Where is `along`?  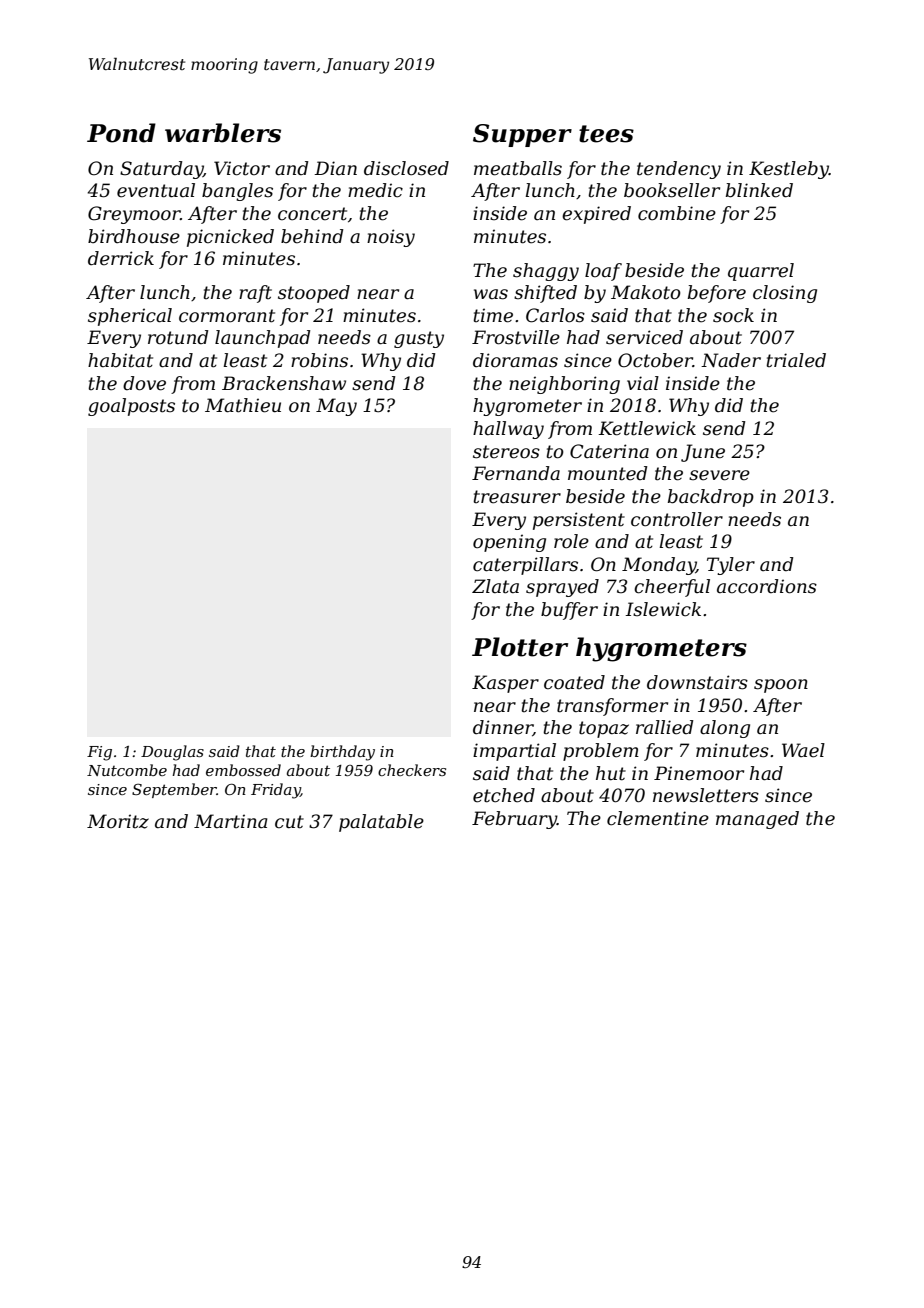 along is located at coordinates (725, 729).
